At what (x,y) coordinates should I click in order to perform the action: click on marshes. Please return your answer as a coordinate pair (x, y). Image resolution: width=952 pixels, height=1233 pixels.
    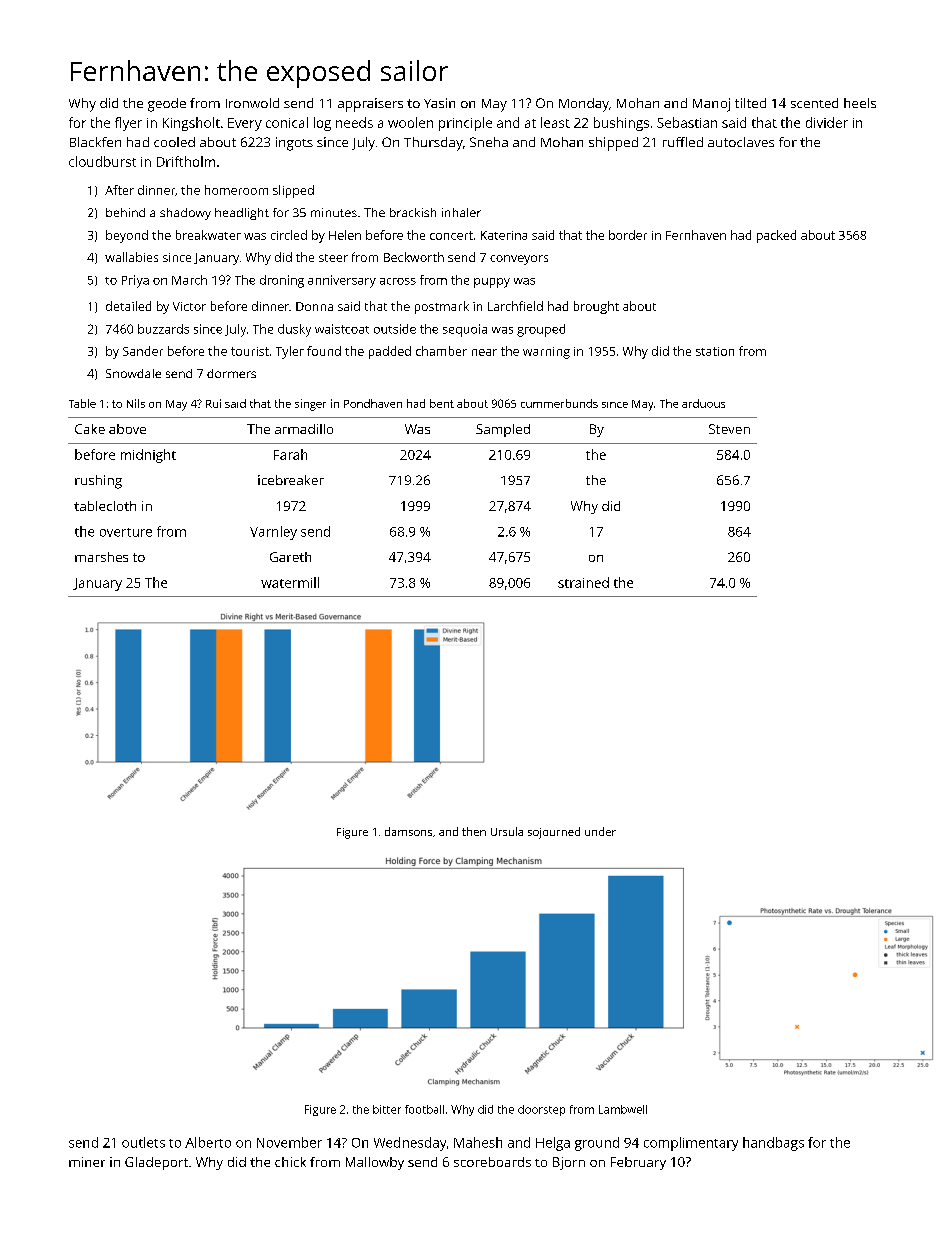
    Looking at the image, I should click on (101, 557).
